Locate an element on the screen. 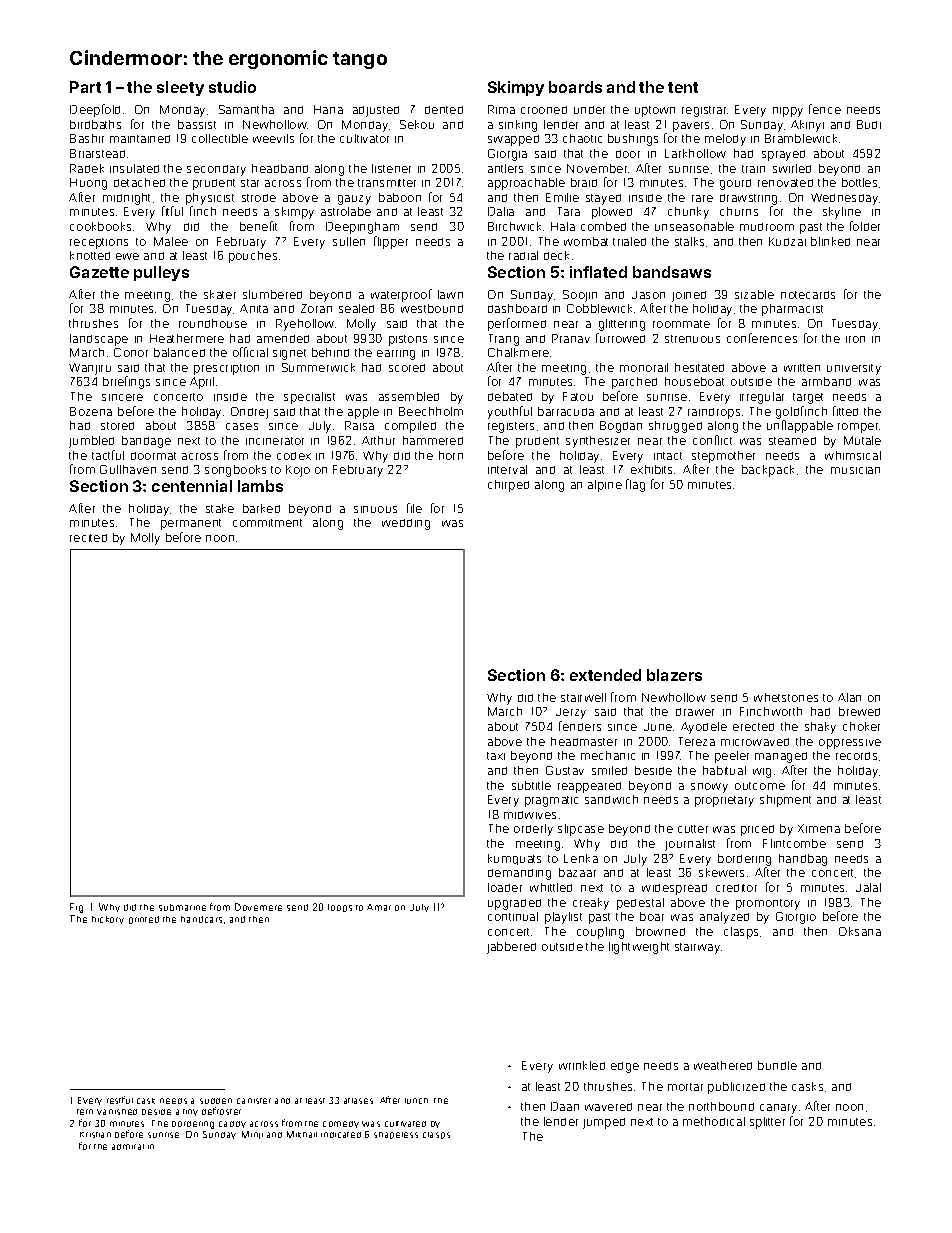 This screenshot has width=952, height=1233. submarine is located at coordinates (182, 907).
